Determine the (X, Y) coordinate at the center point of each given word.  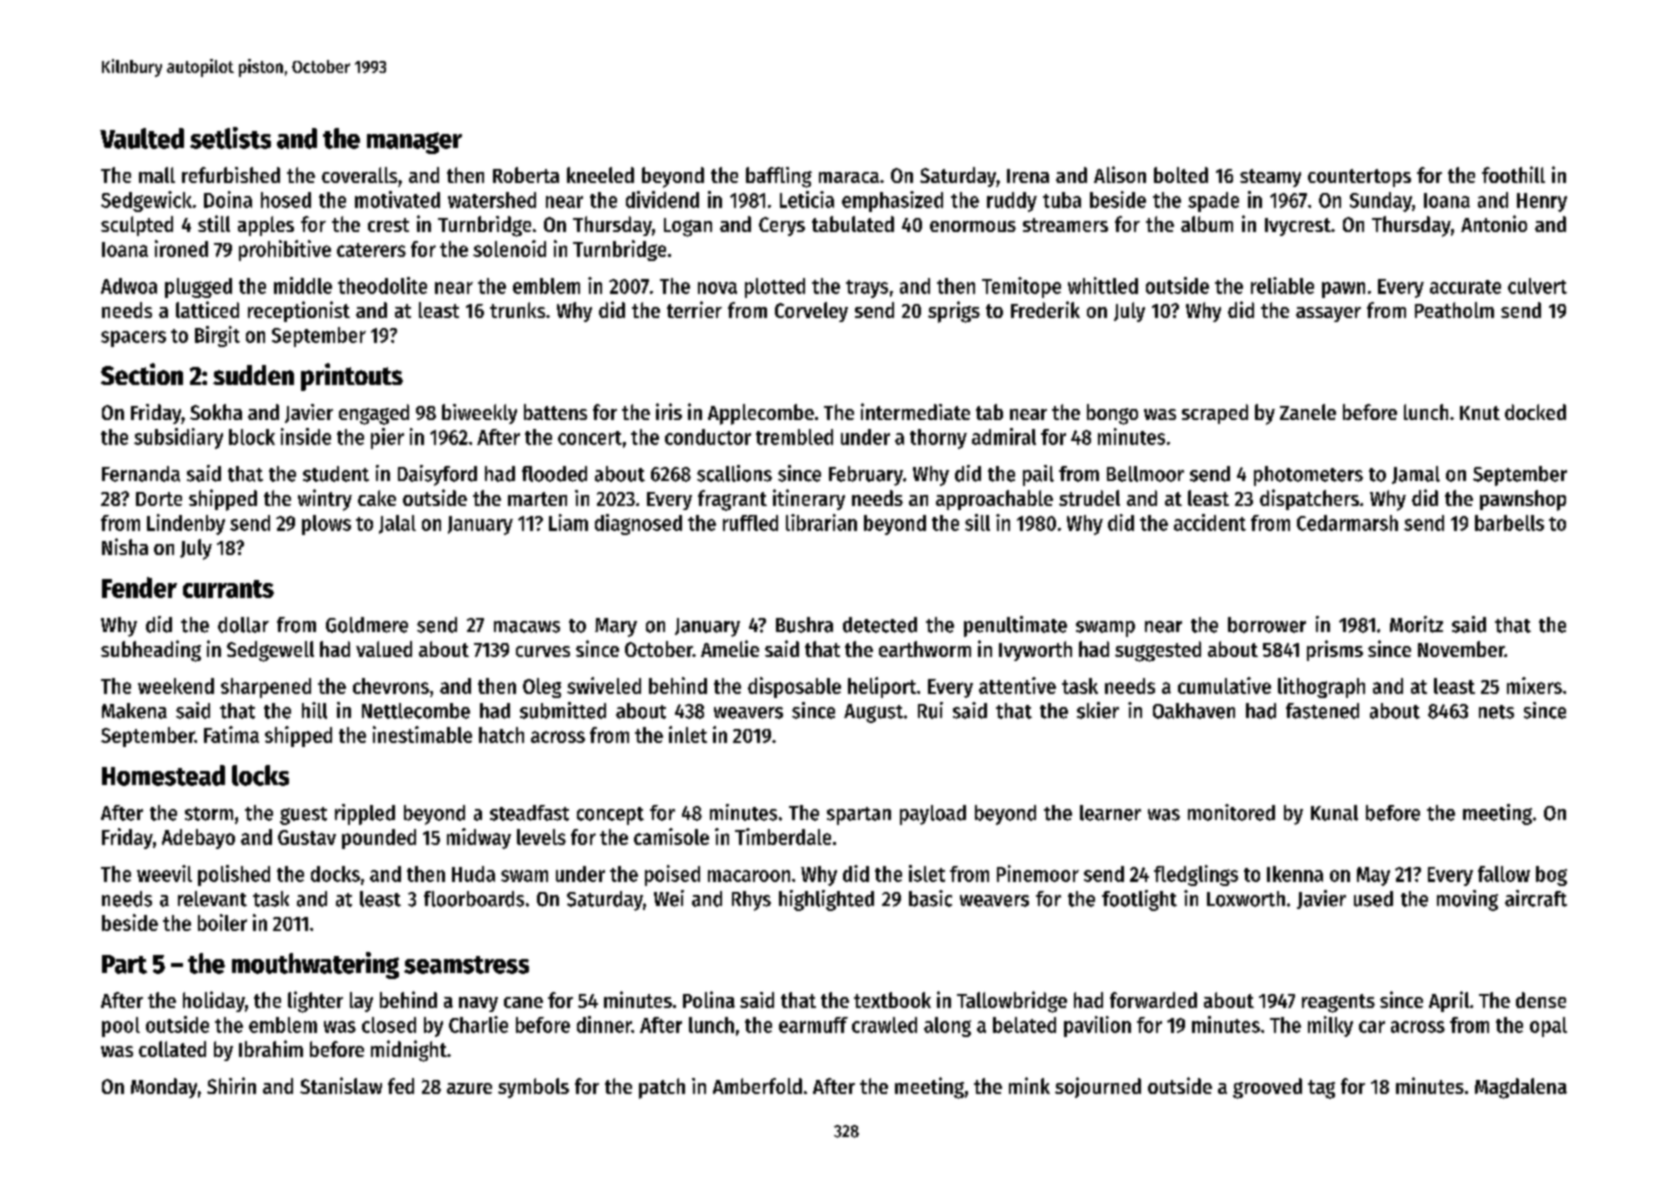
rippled (365, 814)
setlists (230, 138)
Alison (1120, 174)
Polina (709, 999)
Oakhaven (1194, 711)
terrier (694, 309)
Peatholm (1454, 310)
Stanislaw (341, 1085)
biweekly (479, 414)
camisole (671, 836)
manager (414, 143)
